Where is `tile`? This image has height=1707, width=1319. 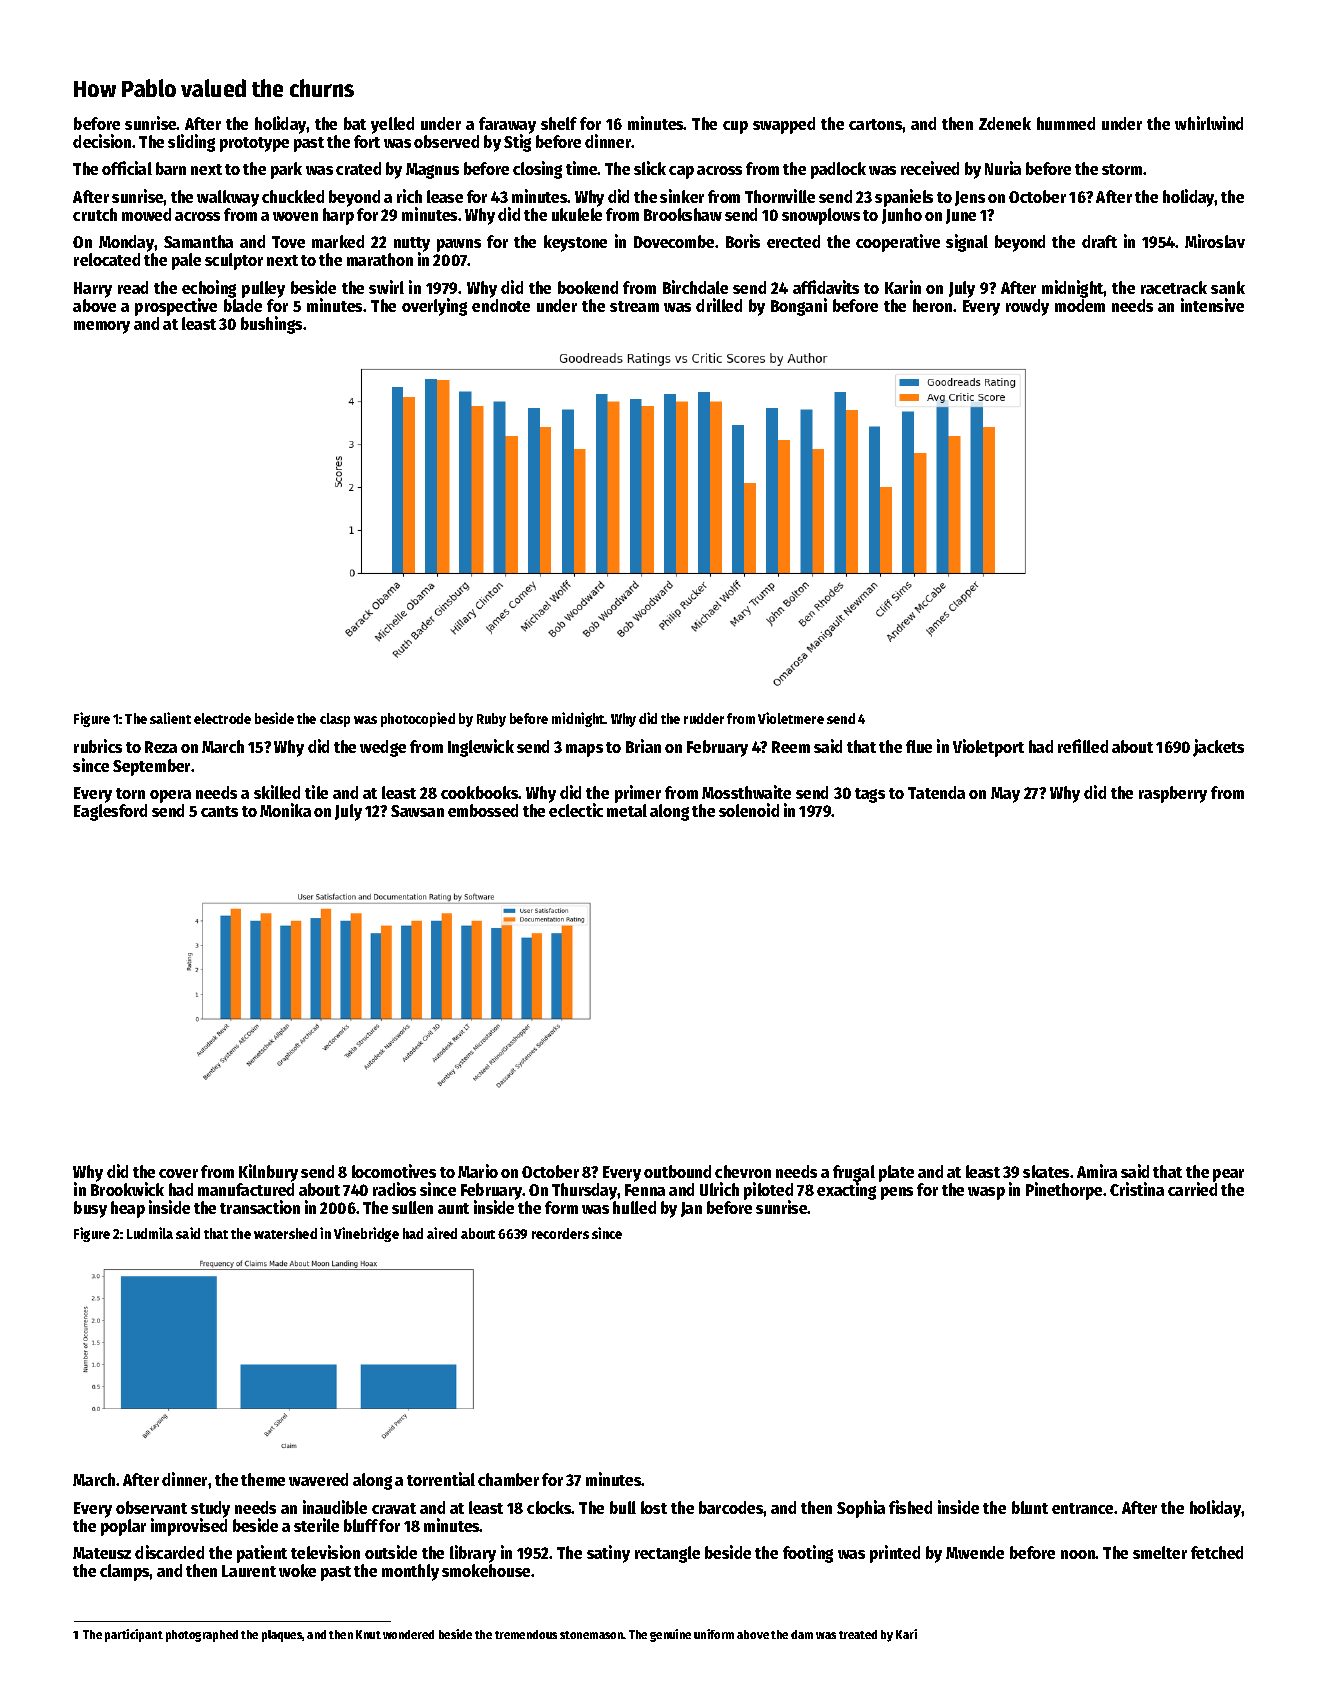
tile is located at coordinates (316, 792).
